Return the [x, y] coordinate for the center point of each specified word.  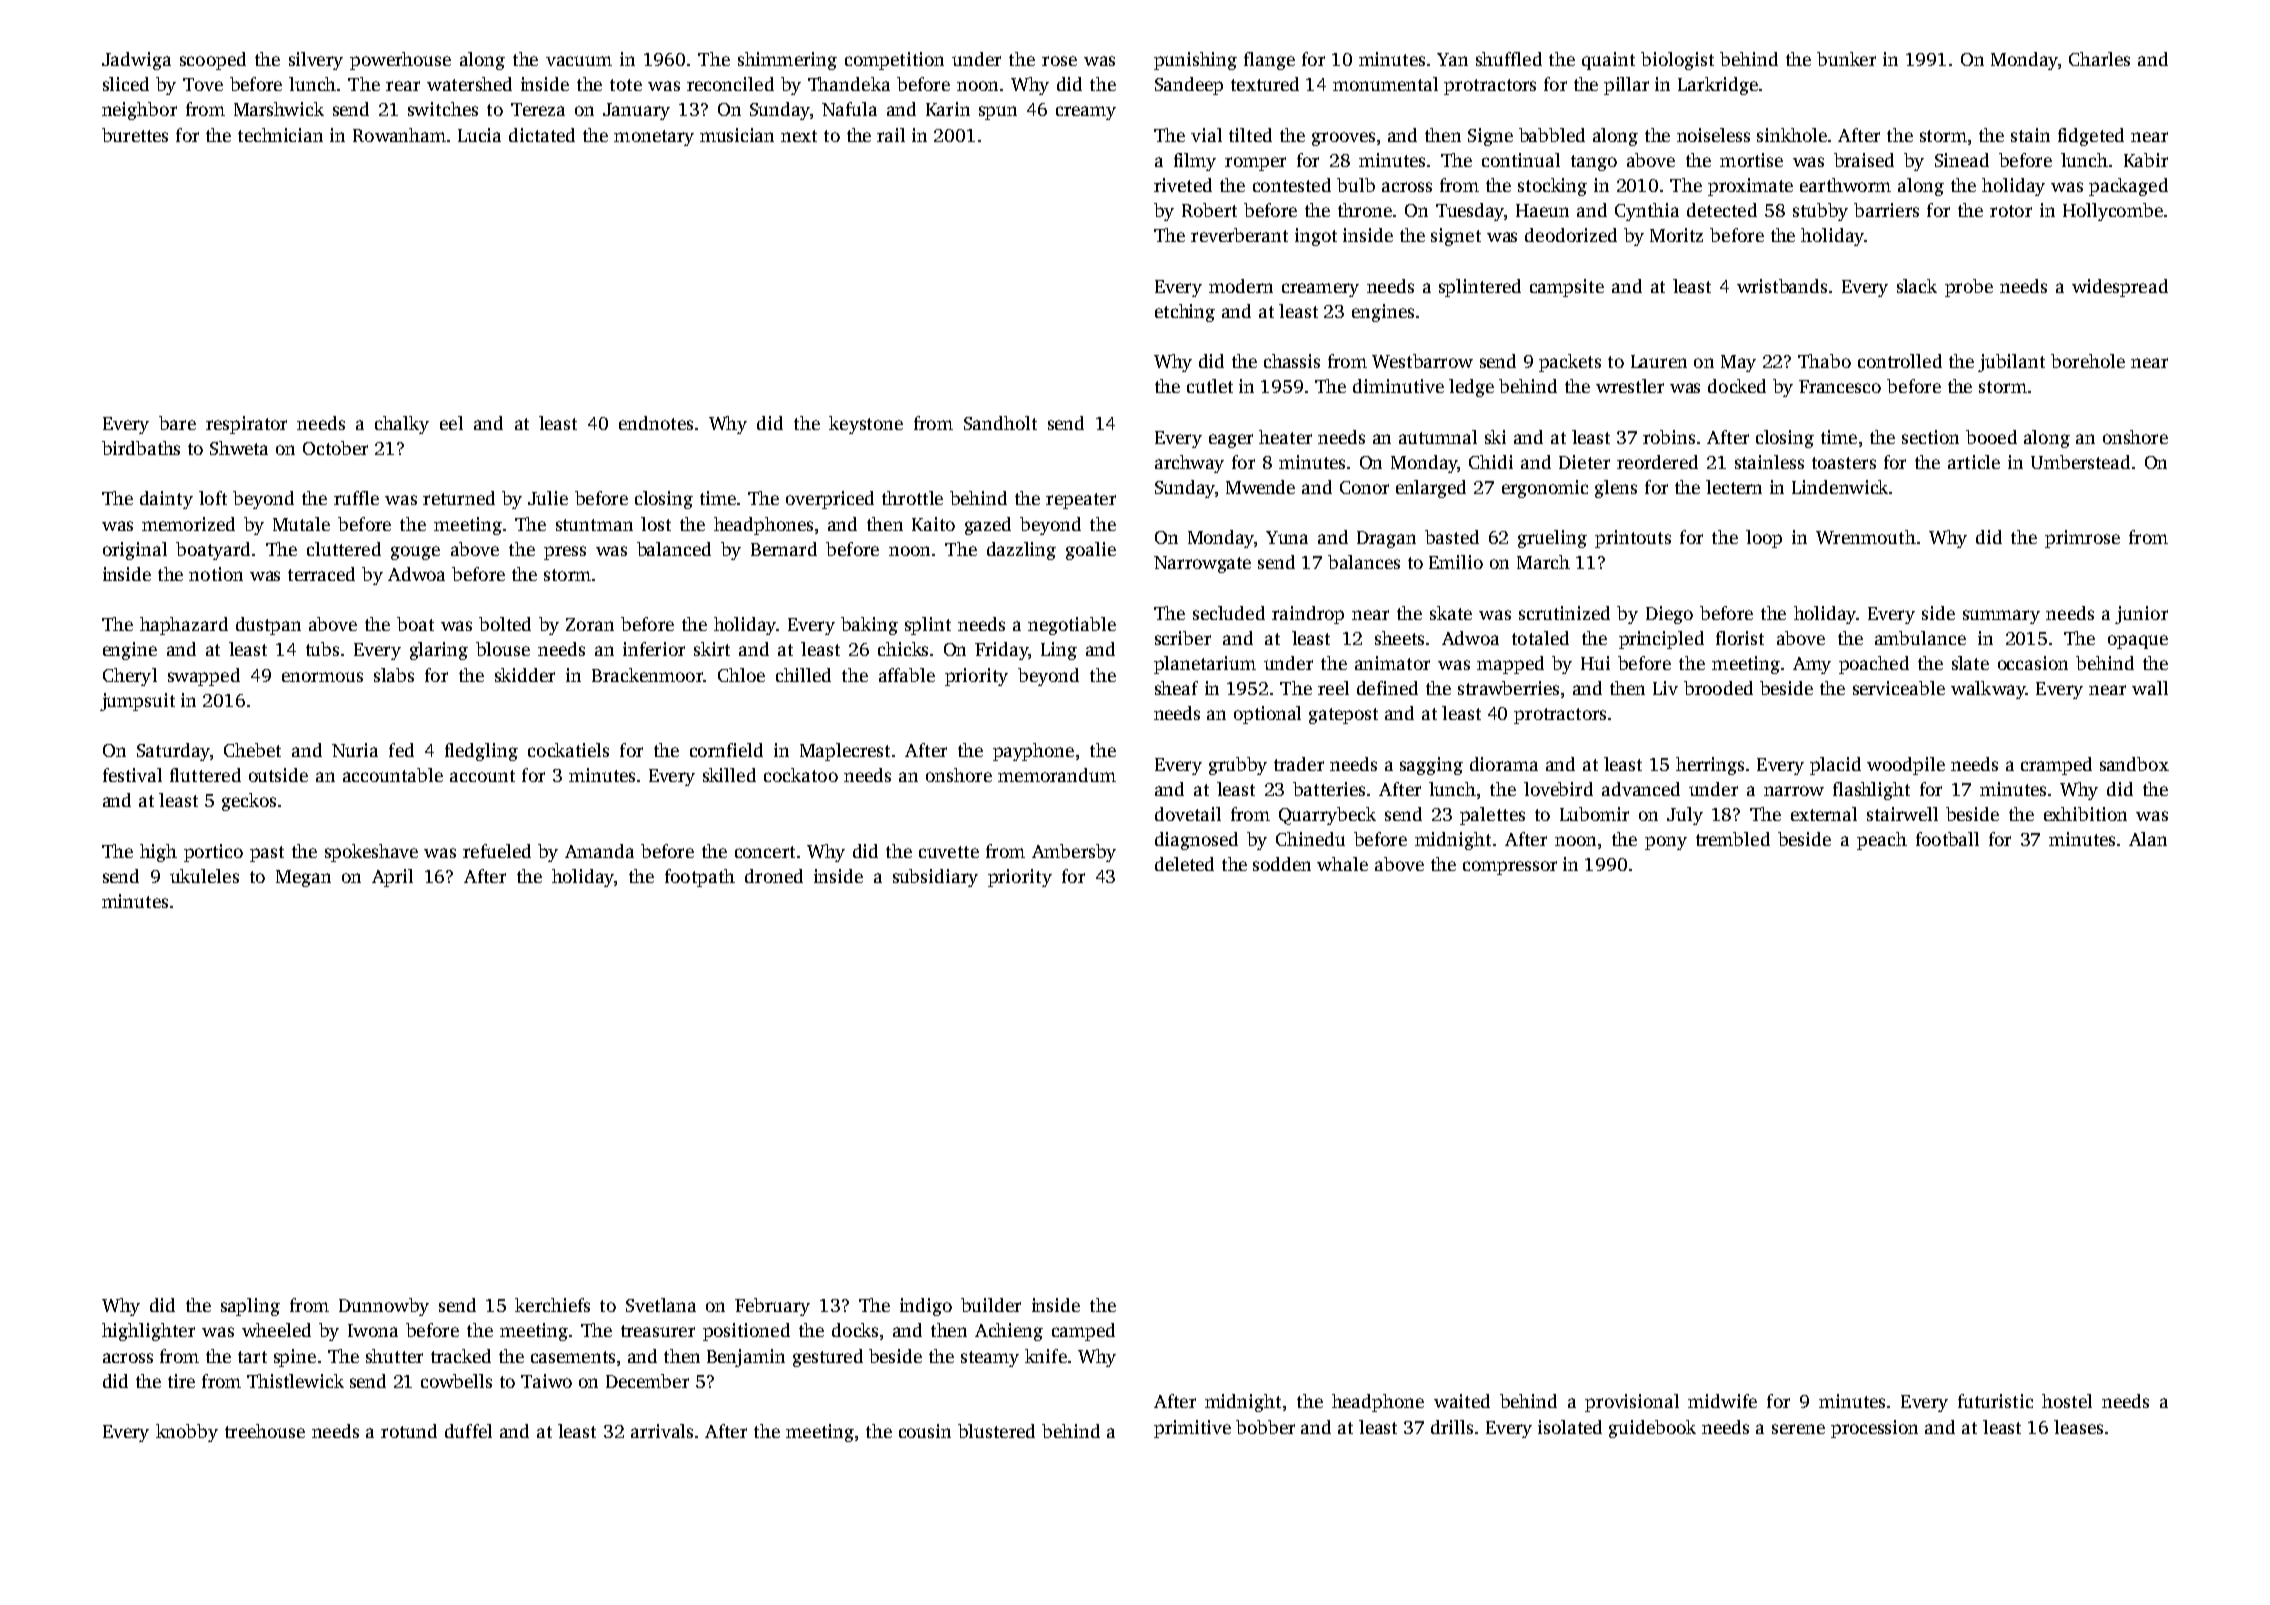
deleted [1184, 864]
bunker [1846, 59]
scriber [1183, 638]
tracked [461, 1356]
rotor [2011, 211]
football [1947, 839]
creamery [1320, 290]
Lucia [479, 135]
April [392, 878]
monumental [1385, 84]
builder [991, 1305]
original [135, 551]
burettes [135, 135]
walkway [1988, 690]
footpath [700, 878]
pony [1666, 843]
